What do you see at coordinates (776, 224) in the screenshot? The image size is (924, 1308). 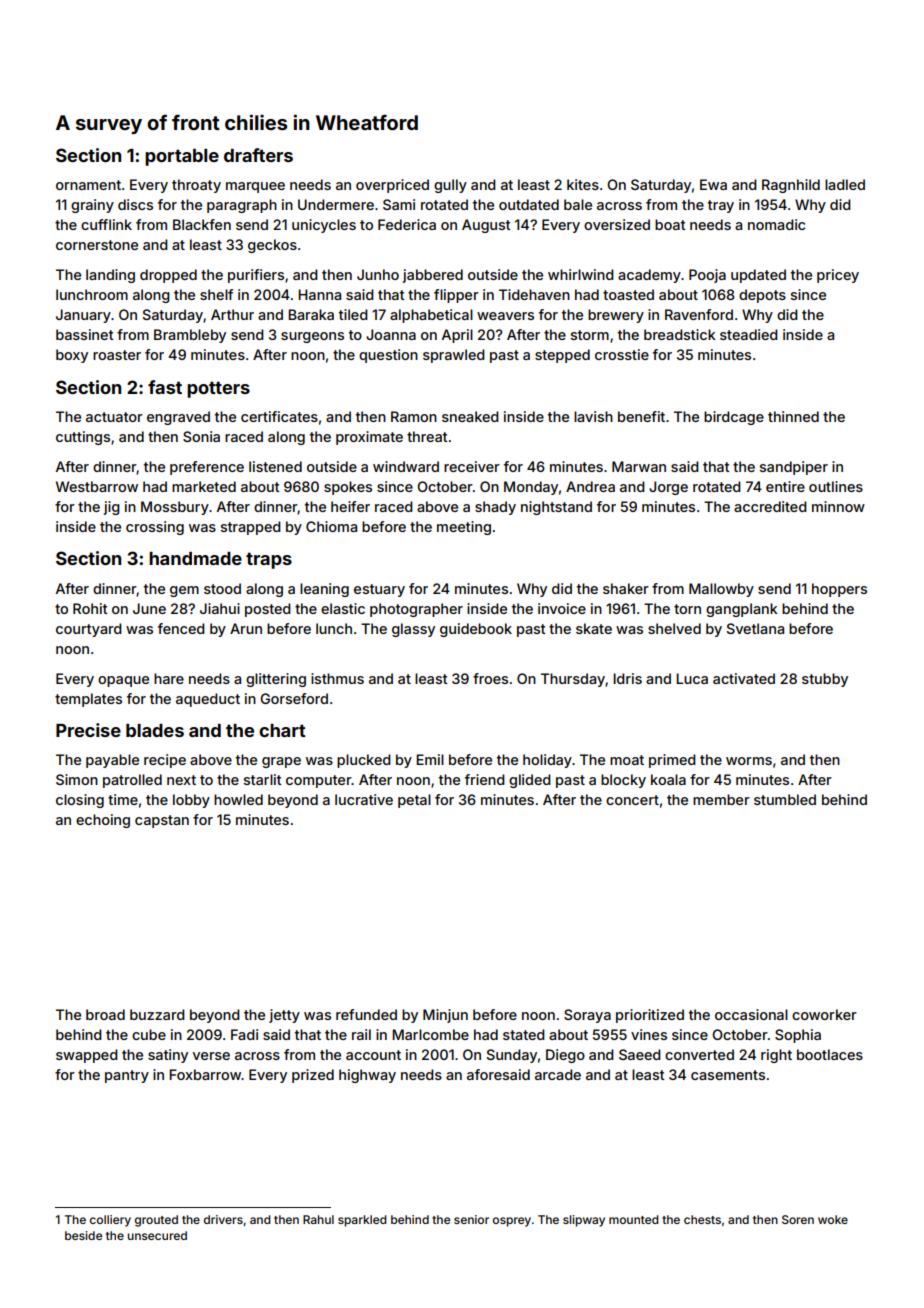 I see `nomadic` at bounding box center [776, 224].
